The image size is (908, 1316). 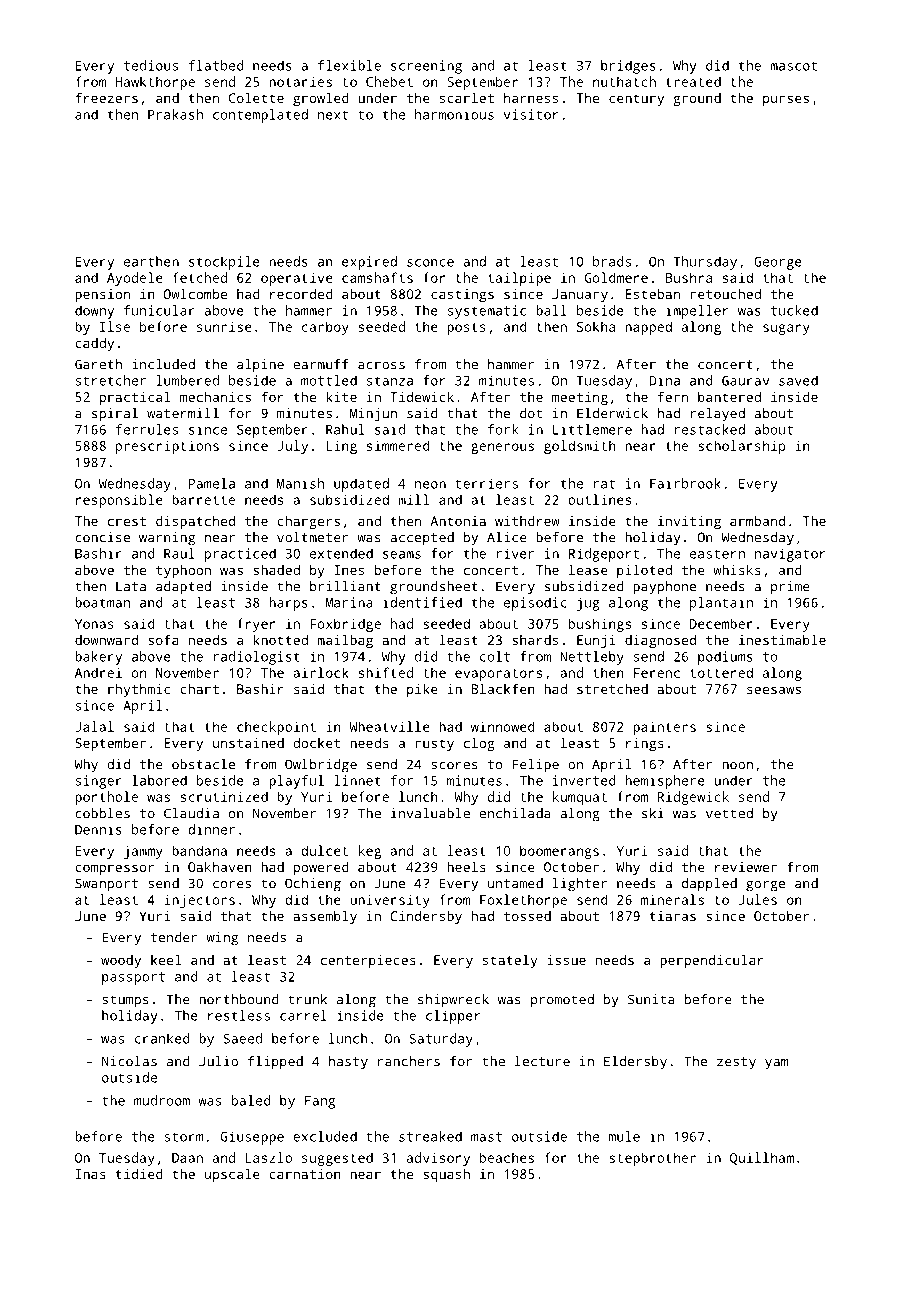 I want to click on linnet, so click(x=357, y=780).
